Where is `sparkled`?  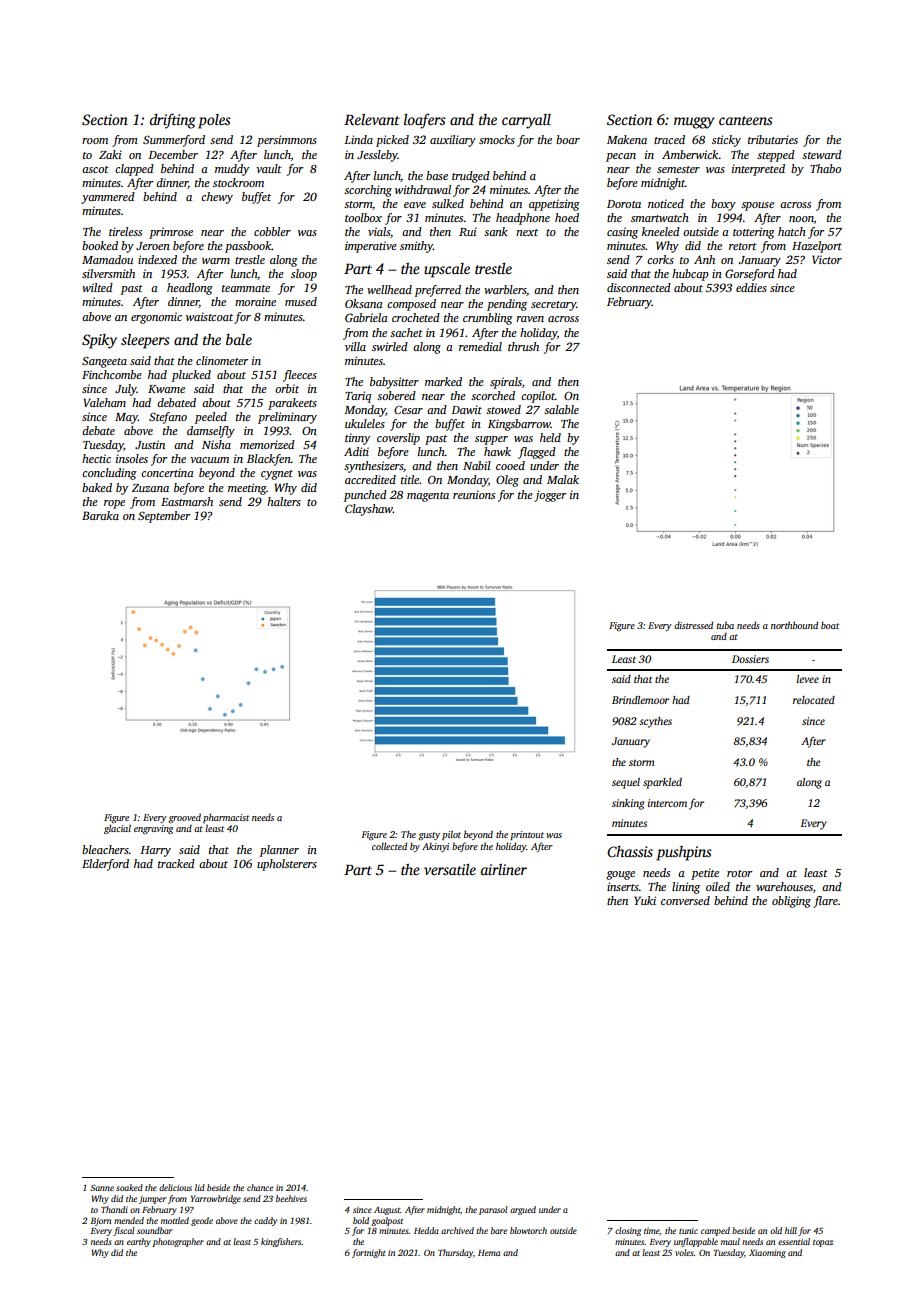 sparkled is located at coordinates (662, 783).
